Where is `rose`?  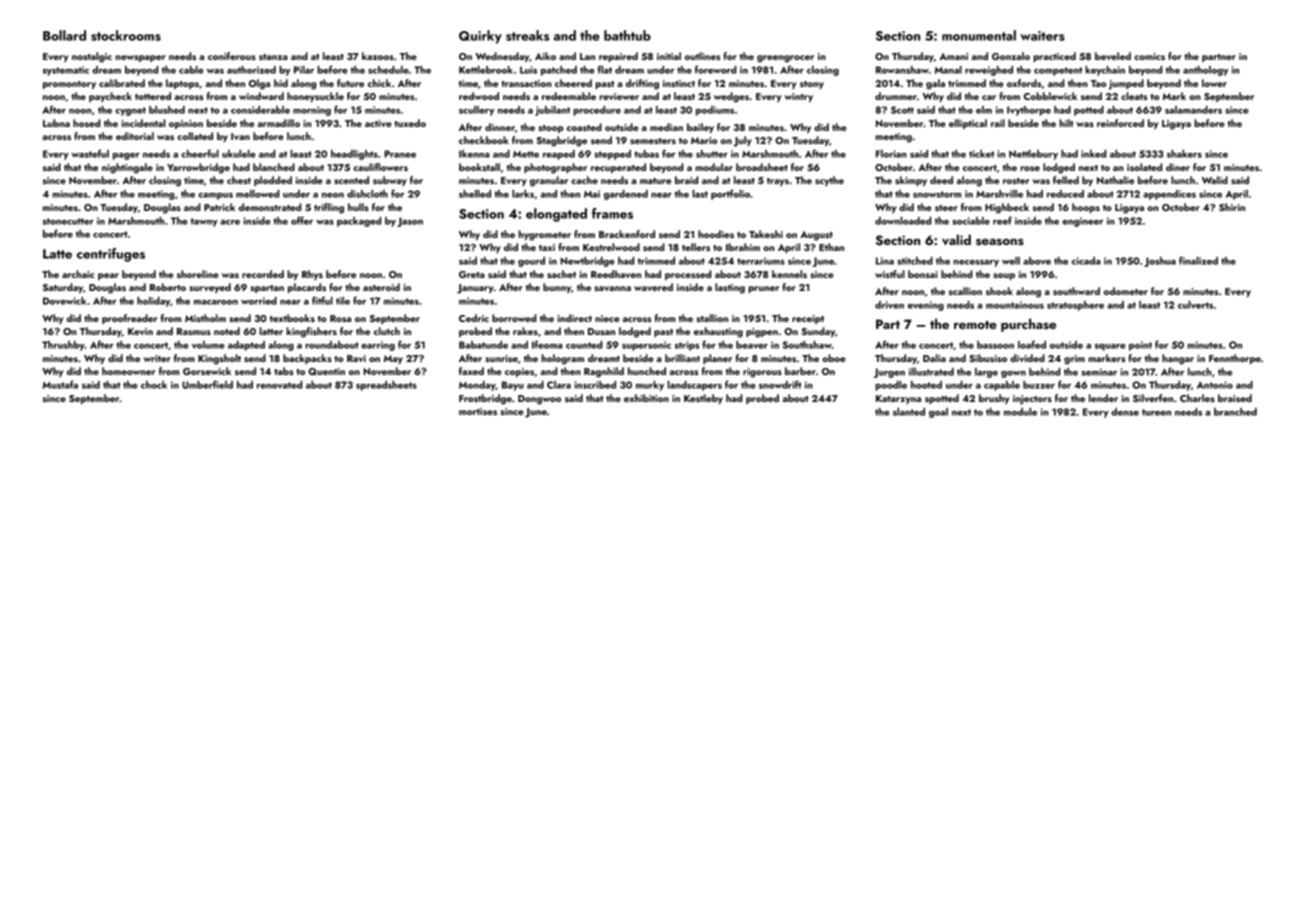
rose is located at coordinates (1030, 168).
